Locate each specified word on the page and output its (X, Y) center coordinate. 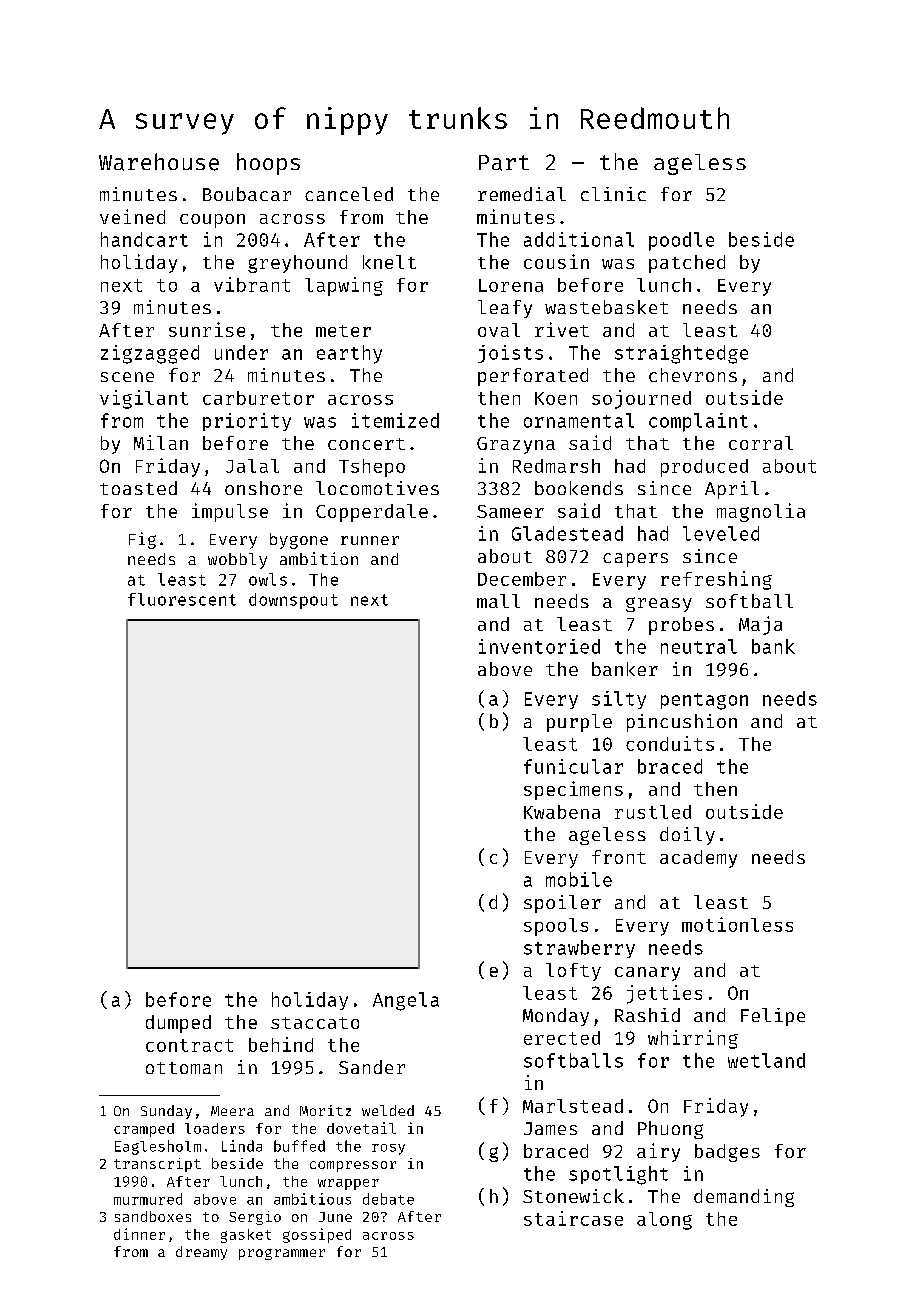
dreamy (201, 1253)
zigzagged (150, 354)
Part (504, 163)
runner (370, 540)
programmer (282, 1254)
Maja (760, 625)
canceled (349, 194)
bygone (299, 541)
